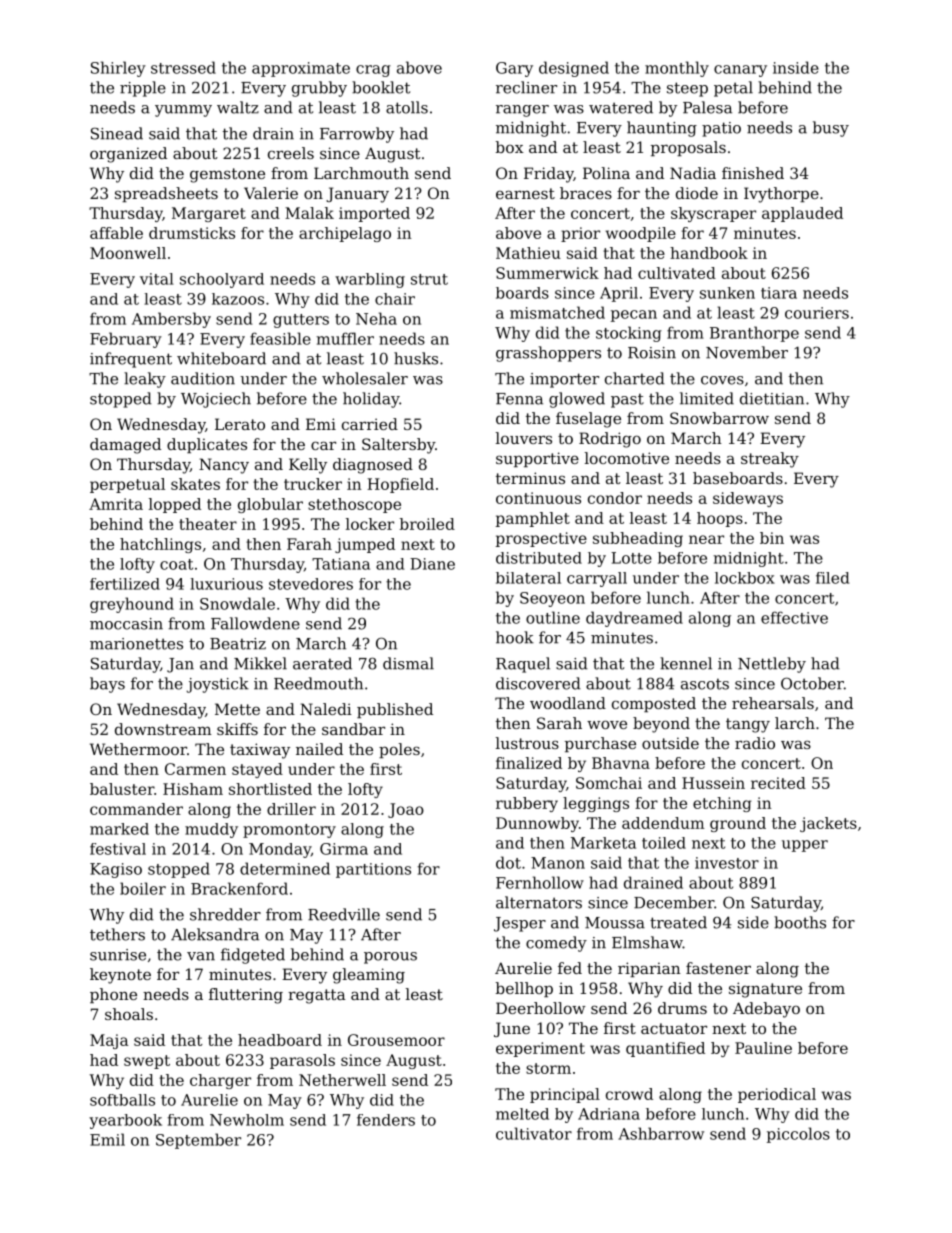 This image has width=952, height=1233. What do you see at coordinates (541, 1008) in the image?
I see `Deerhollow` at bounding box center [541, 1008].
